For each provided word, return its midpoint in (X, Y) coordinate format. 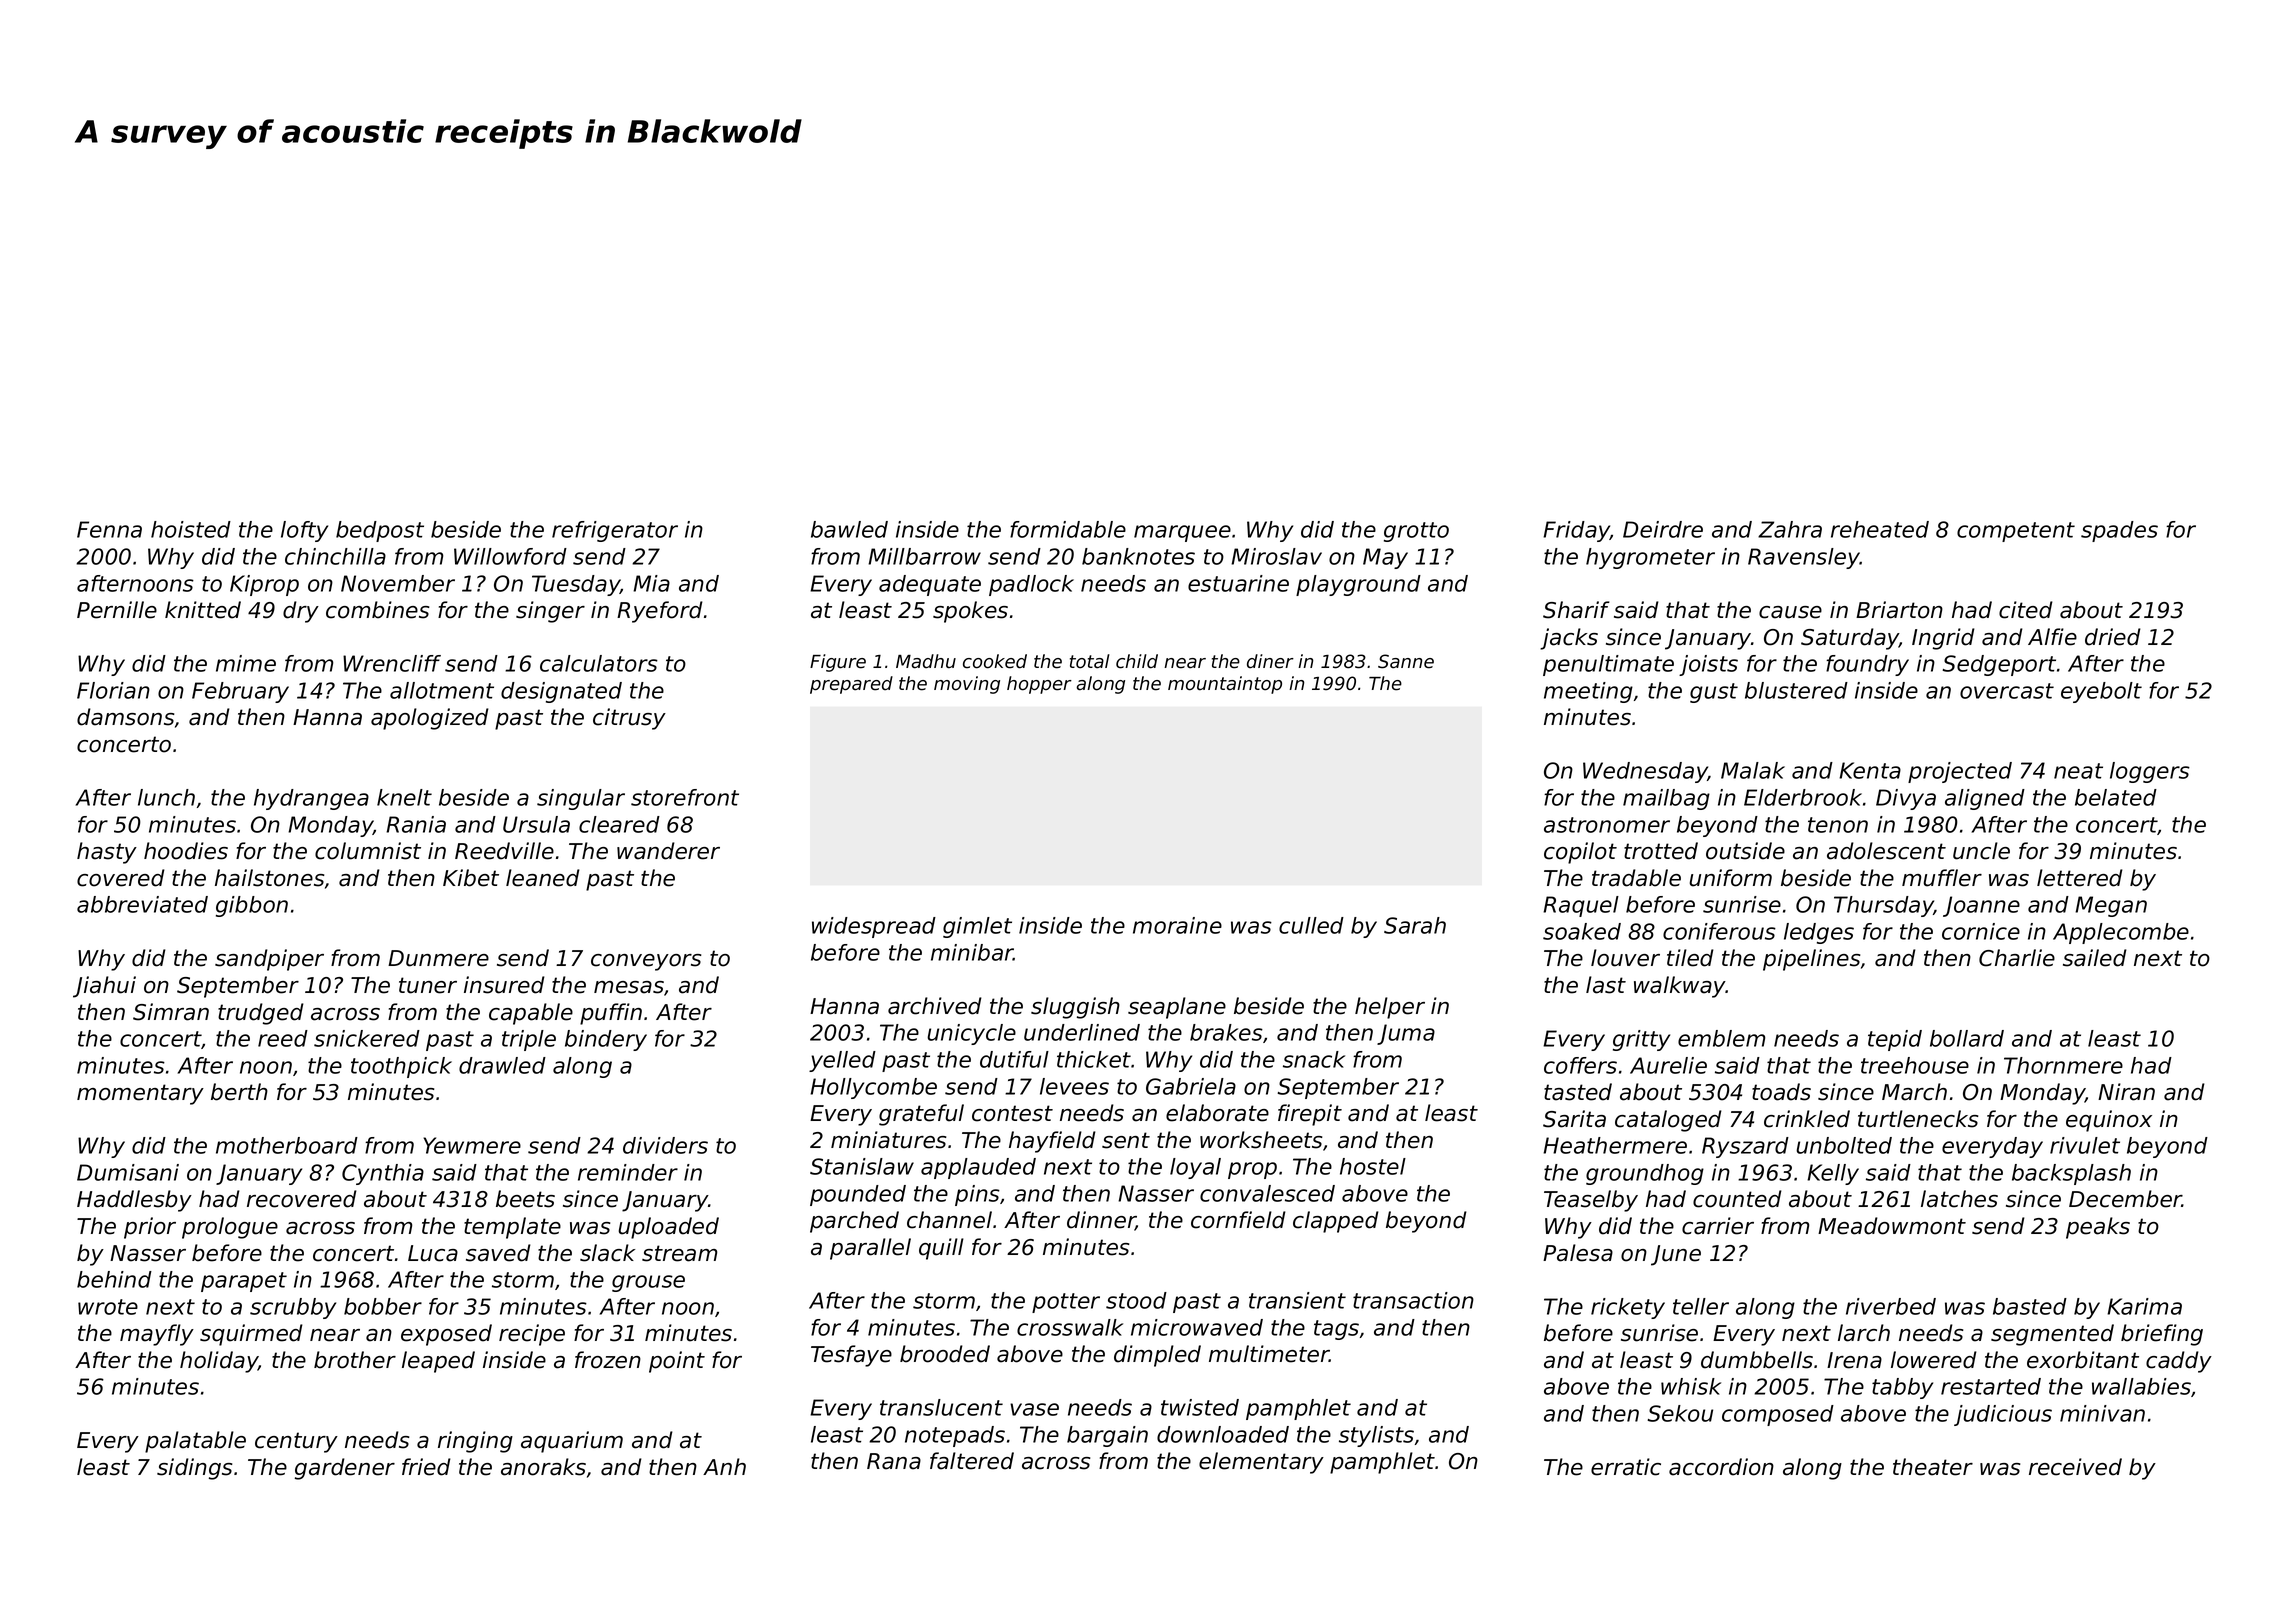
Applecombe (2121, 933)
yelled (842, 1061)
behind (114, 1279)
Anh (724, 1466)
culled (1311, 925)
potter (1066, 1303)
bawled (849, 529)
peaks (2098, 1228)
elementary (1261, 1463)
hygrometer (1650, 558)
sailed (2095, 958)
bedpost (380, 531)
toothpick (401, 1067)
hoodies (186, 851)
